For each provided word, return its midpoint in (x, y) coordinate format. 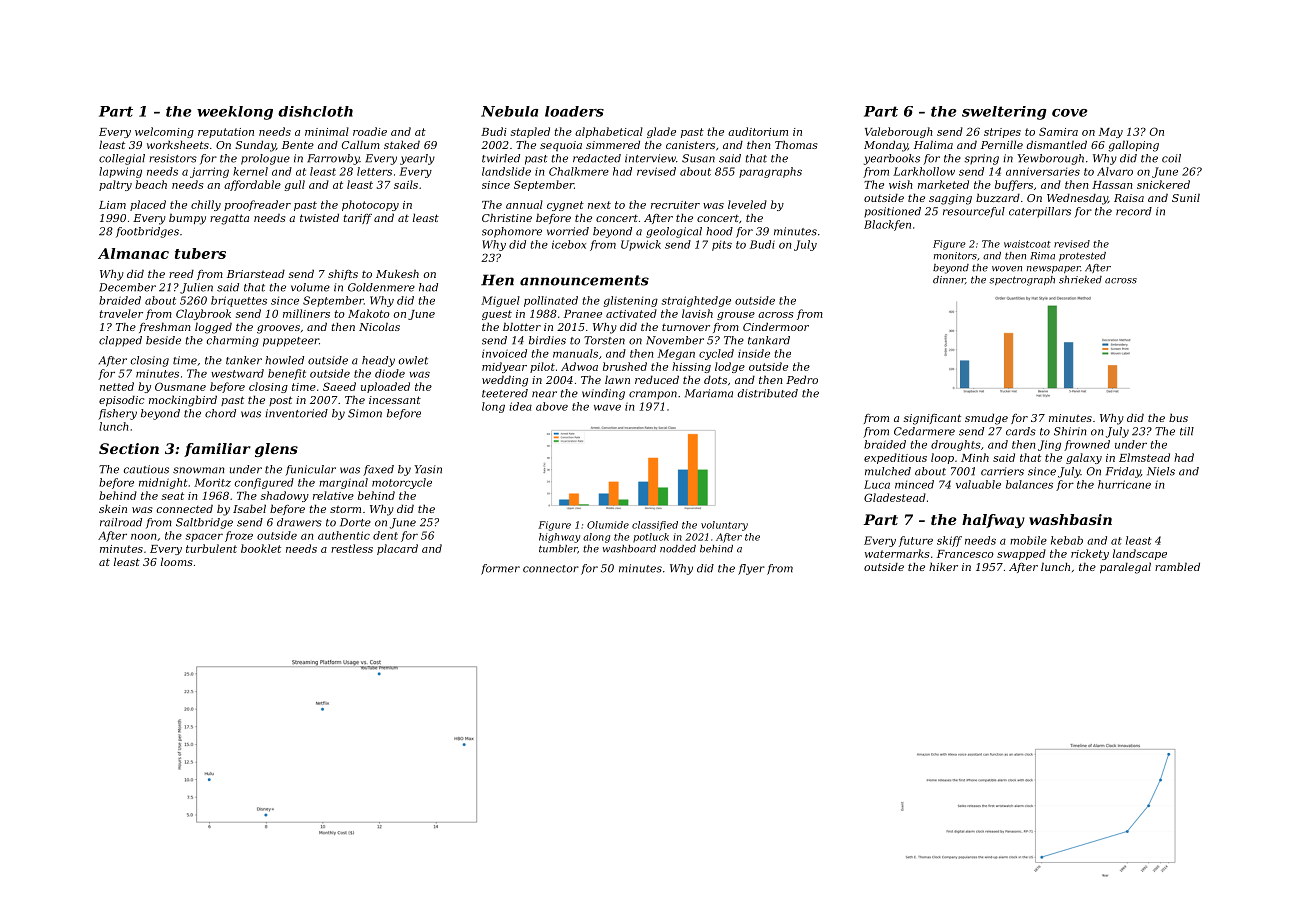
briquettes (239, 301)
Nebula (509, 111)
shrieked (1080, 280)
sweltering (1004, 113)
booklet (261, 548)
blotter (522, 326)
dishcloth (315, 111)
